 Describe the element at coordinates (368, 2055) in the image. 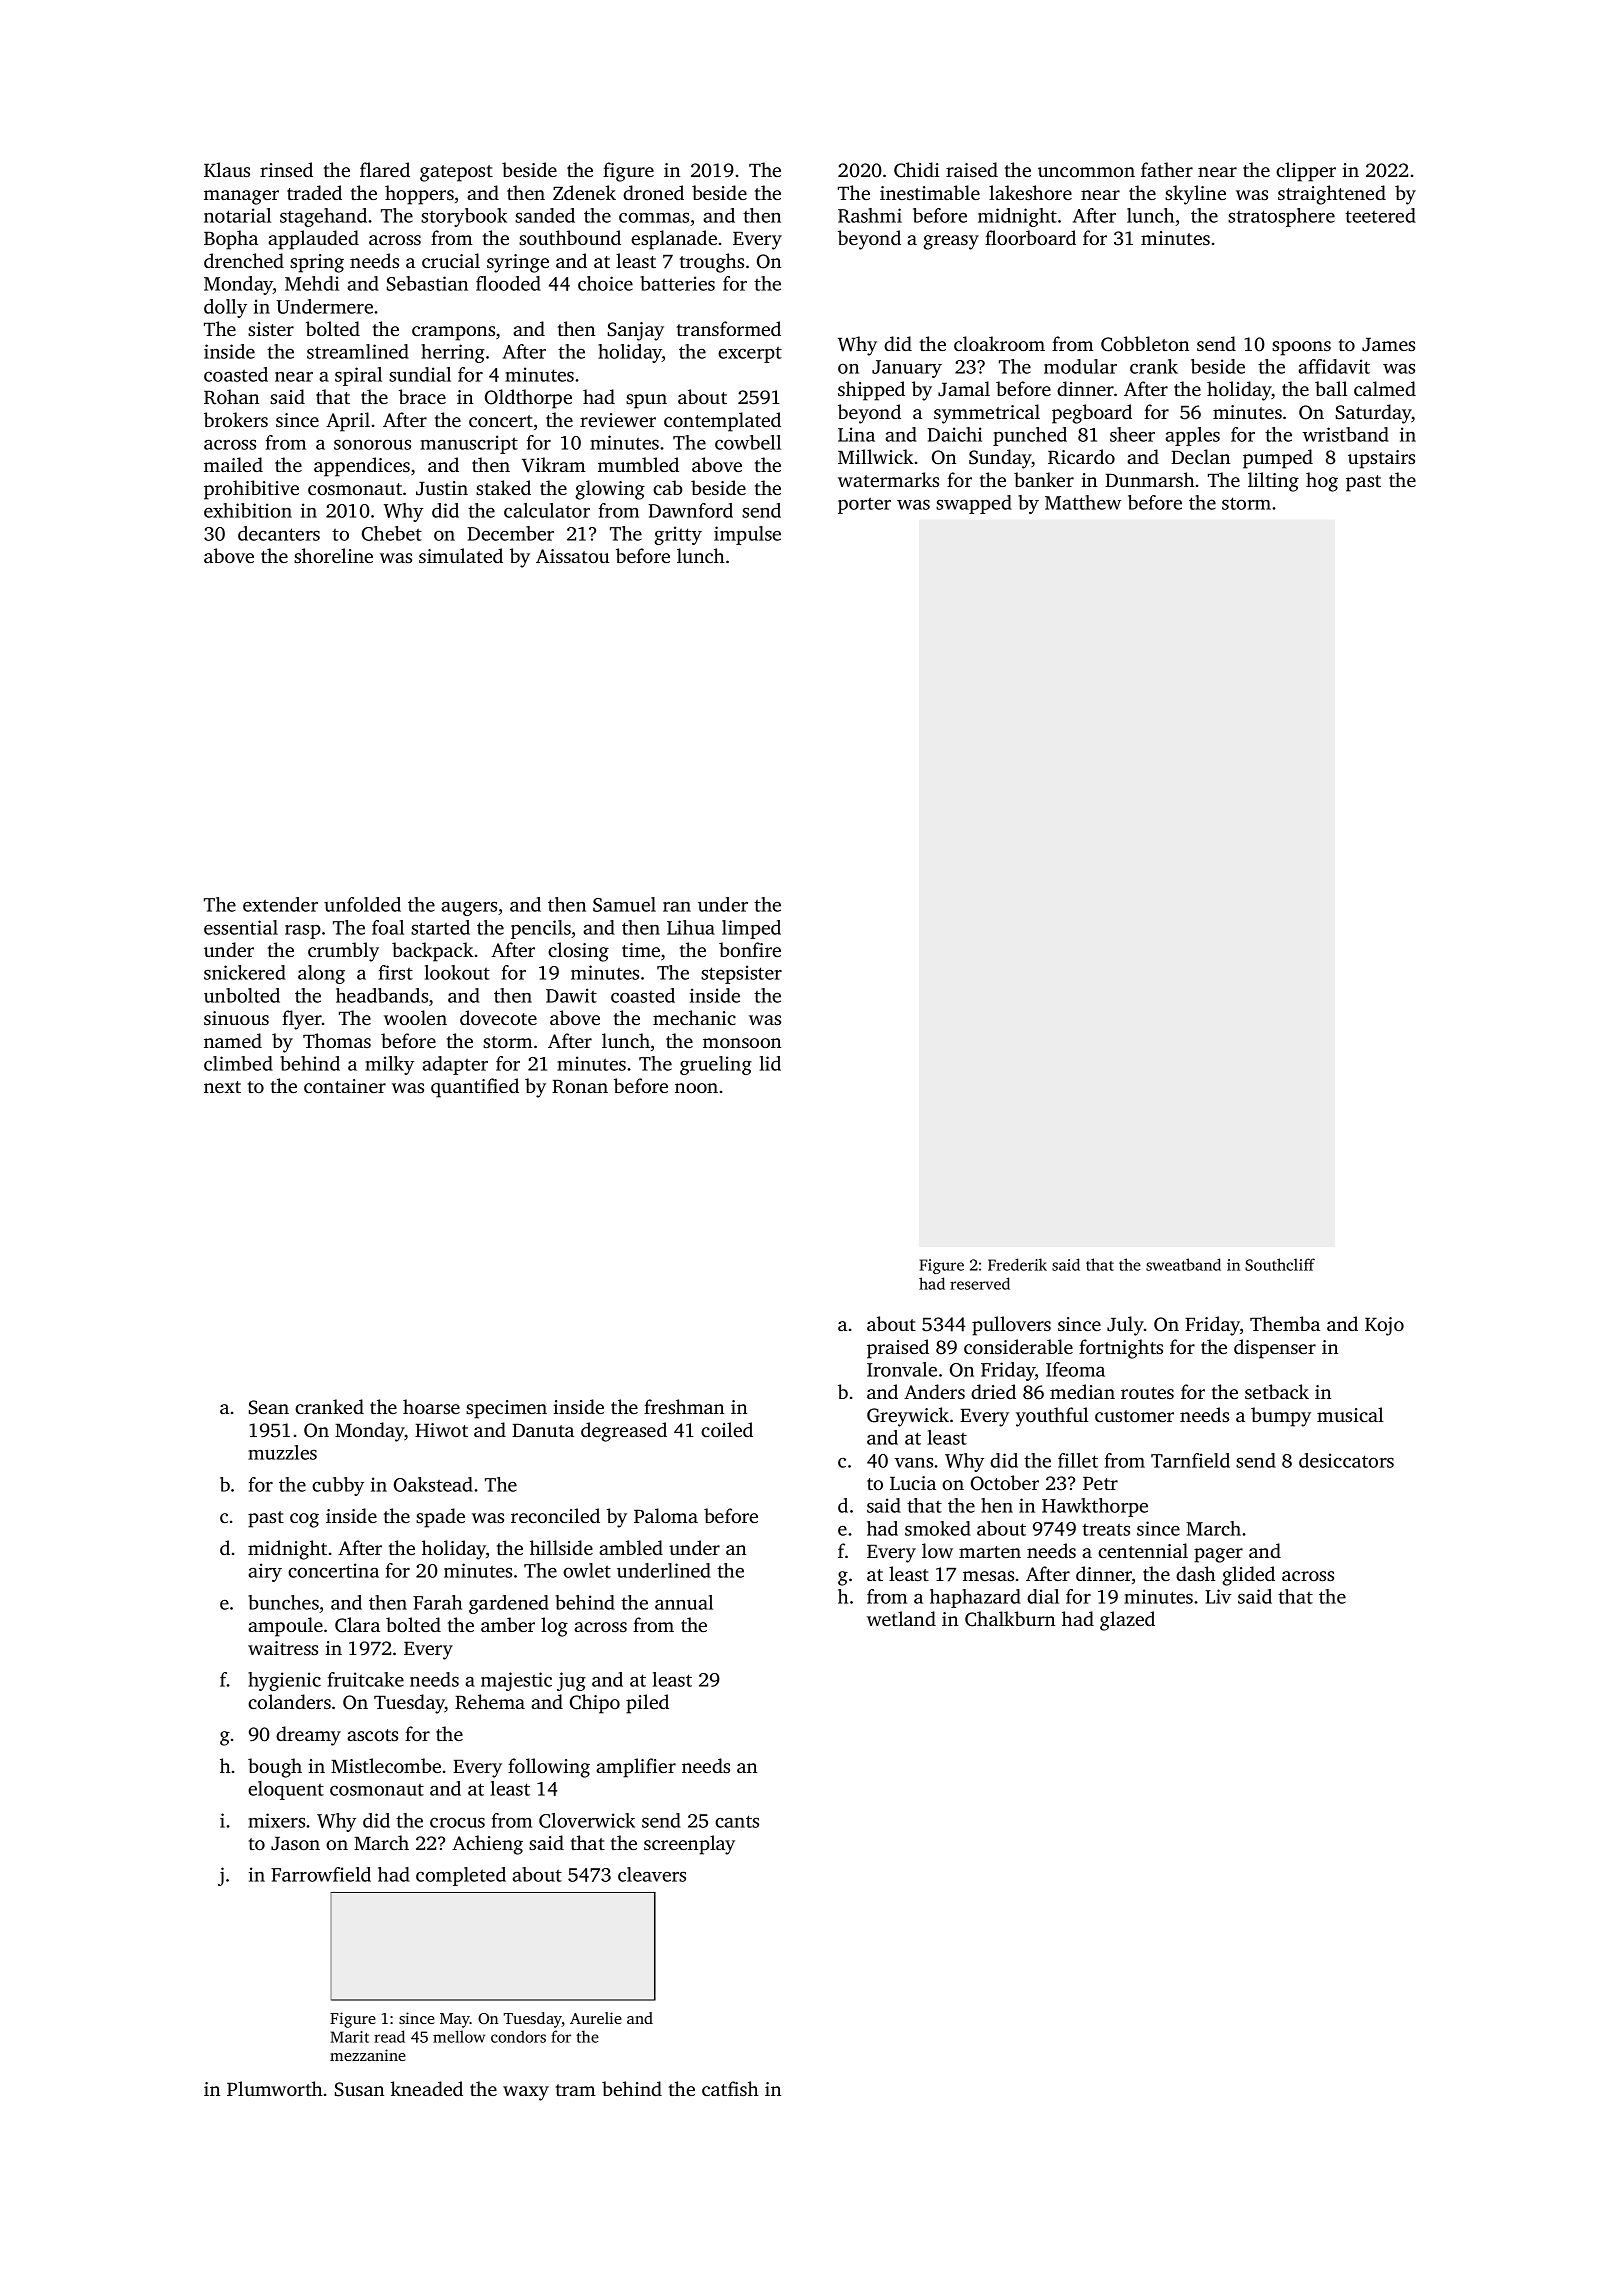

I see `mezzanine` at that location.
